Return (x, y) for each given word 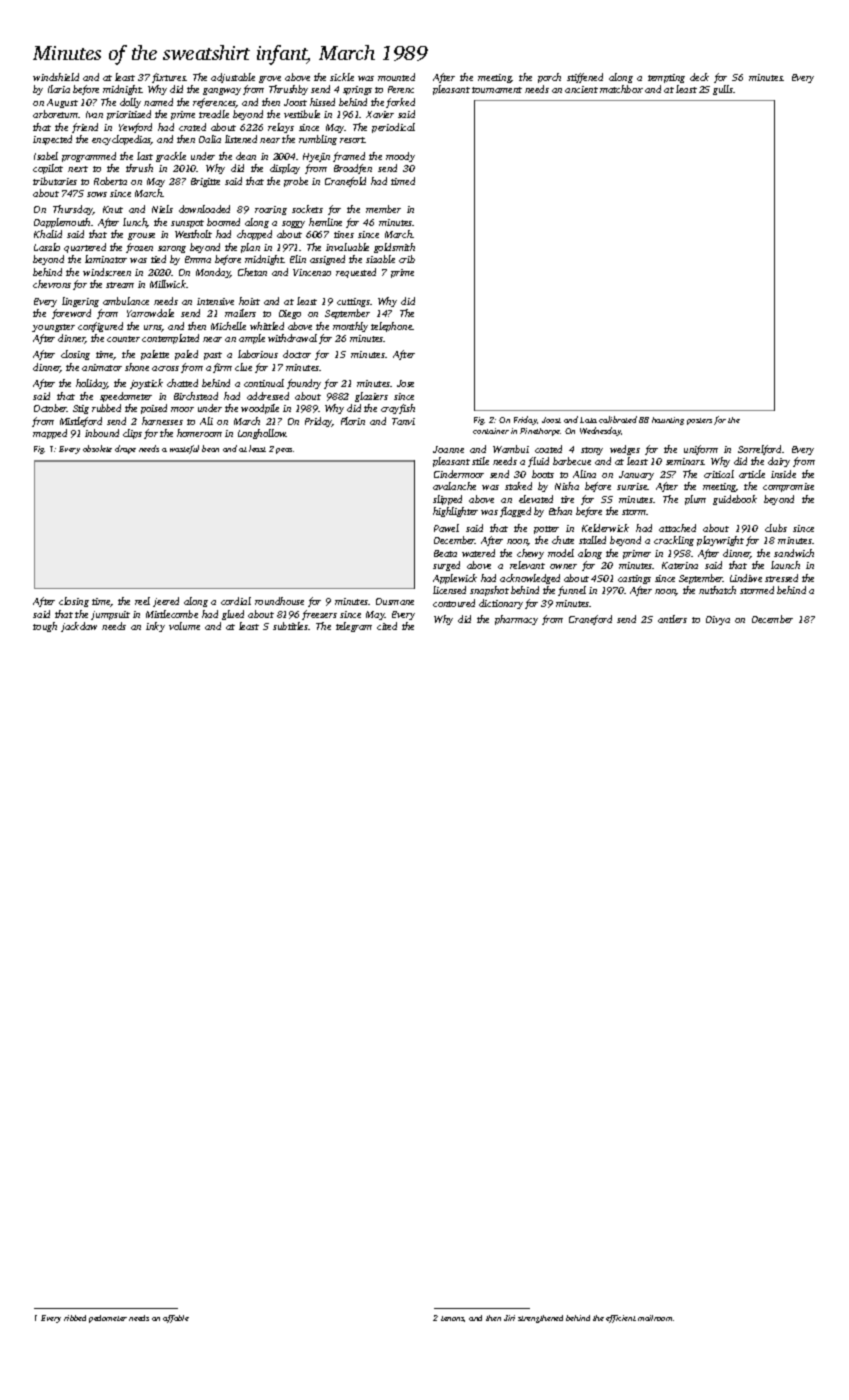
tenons (452, 1318)
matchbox (621, 89)
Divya (718, 620)
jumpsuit (110, 615)
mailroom (655, 1318)
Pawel (446, 528)
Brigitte (205, 182)
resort (352, 140)
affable (176, 1319)
